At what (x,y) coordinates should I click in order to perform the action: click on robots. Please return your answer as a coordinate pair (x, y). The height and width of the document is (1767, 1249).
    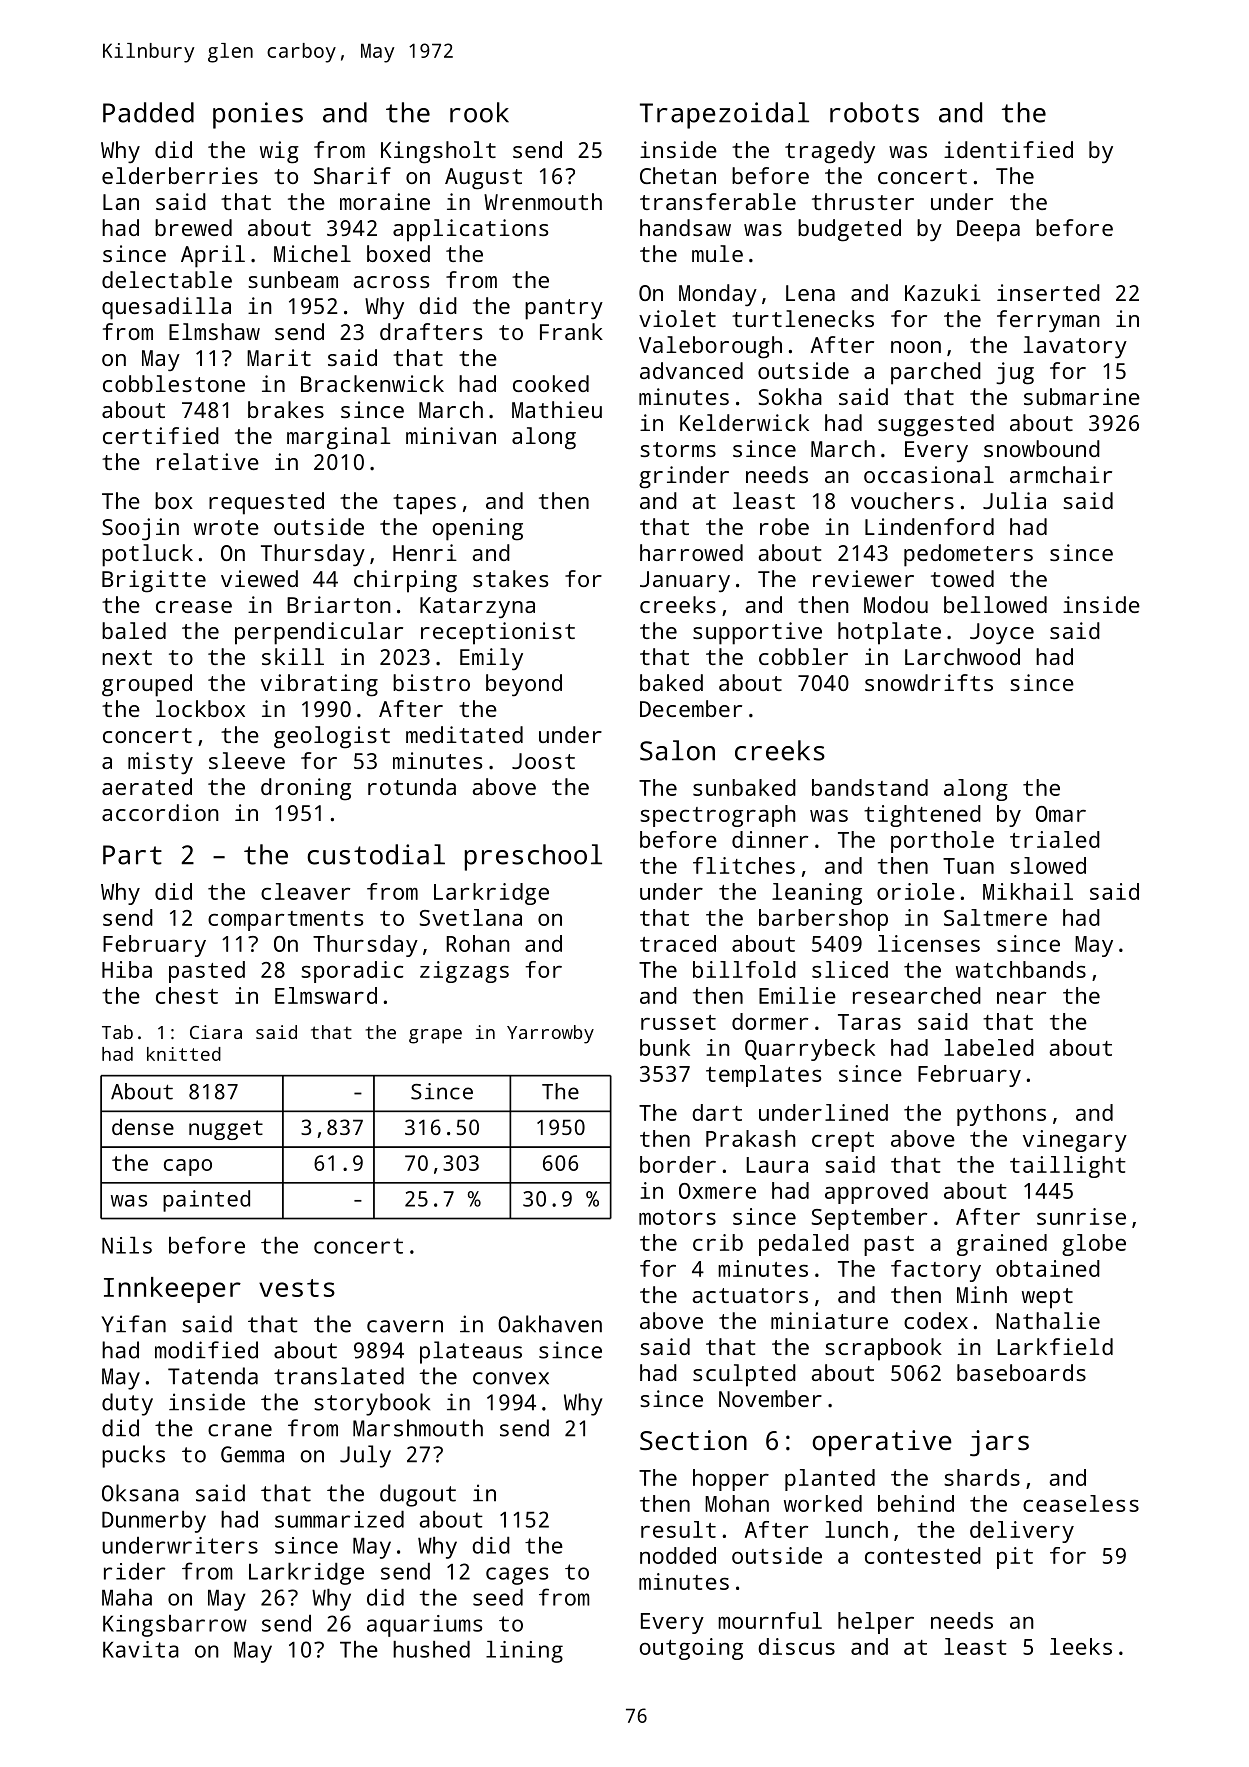
    Looking at the image, I should click on (874, 112).
